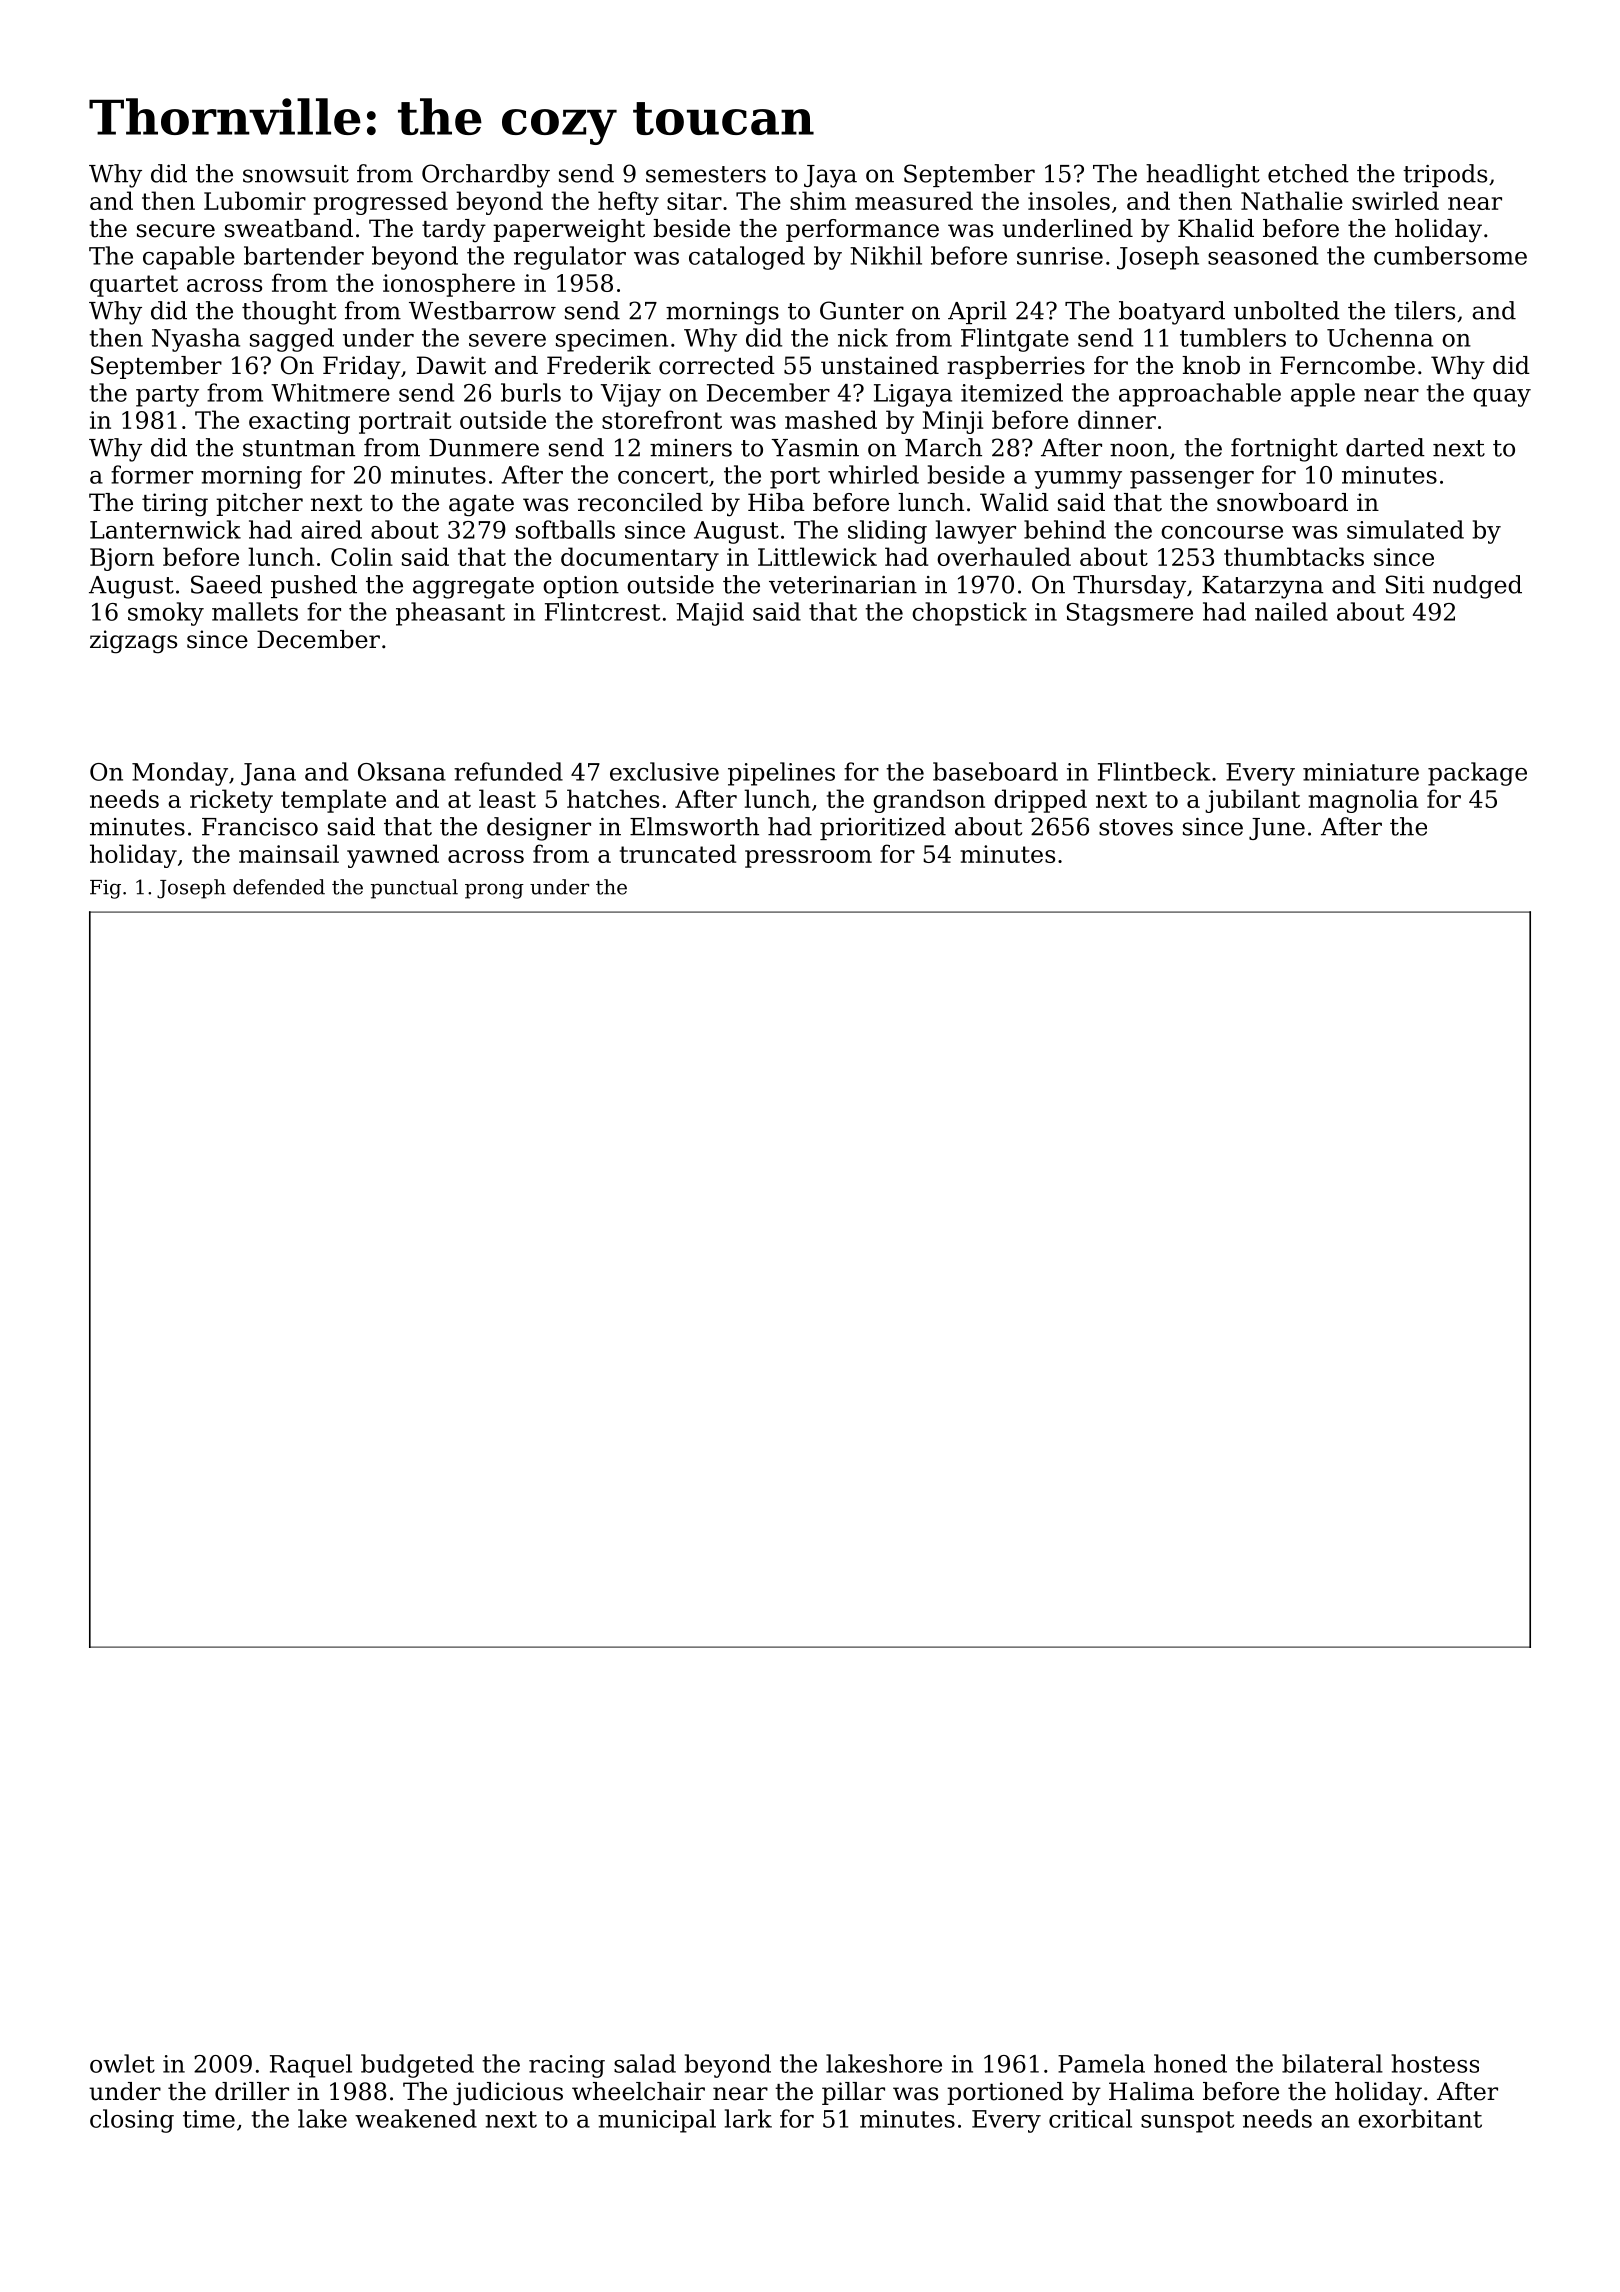  What do you see at coordinates (311, 2066) in the image?
I see `Raquel` at bounding box center [311, 2066].
